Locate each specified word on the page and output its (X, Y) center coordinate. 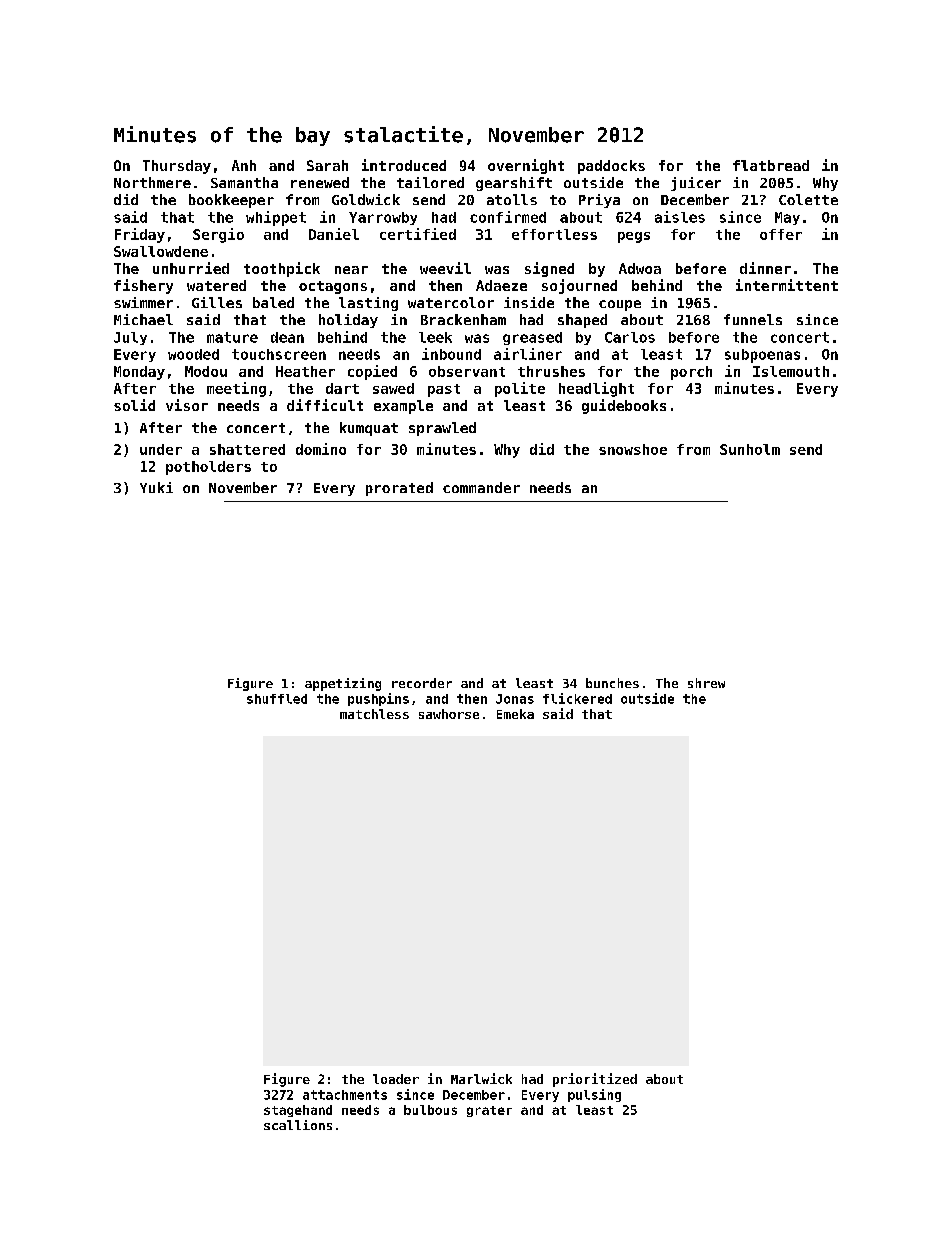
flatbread (771, 165)
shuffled (277, 699)
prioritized (595, 1080)
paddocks (611, 167)
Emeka (515, 714)
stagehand (298, 1111)
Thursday (177, 167)
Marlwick (481, 1078)
